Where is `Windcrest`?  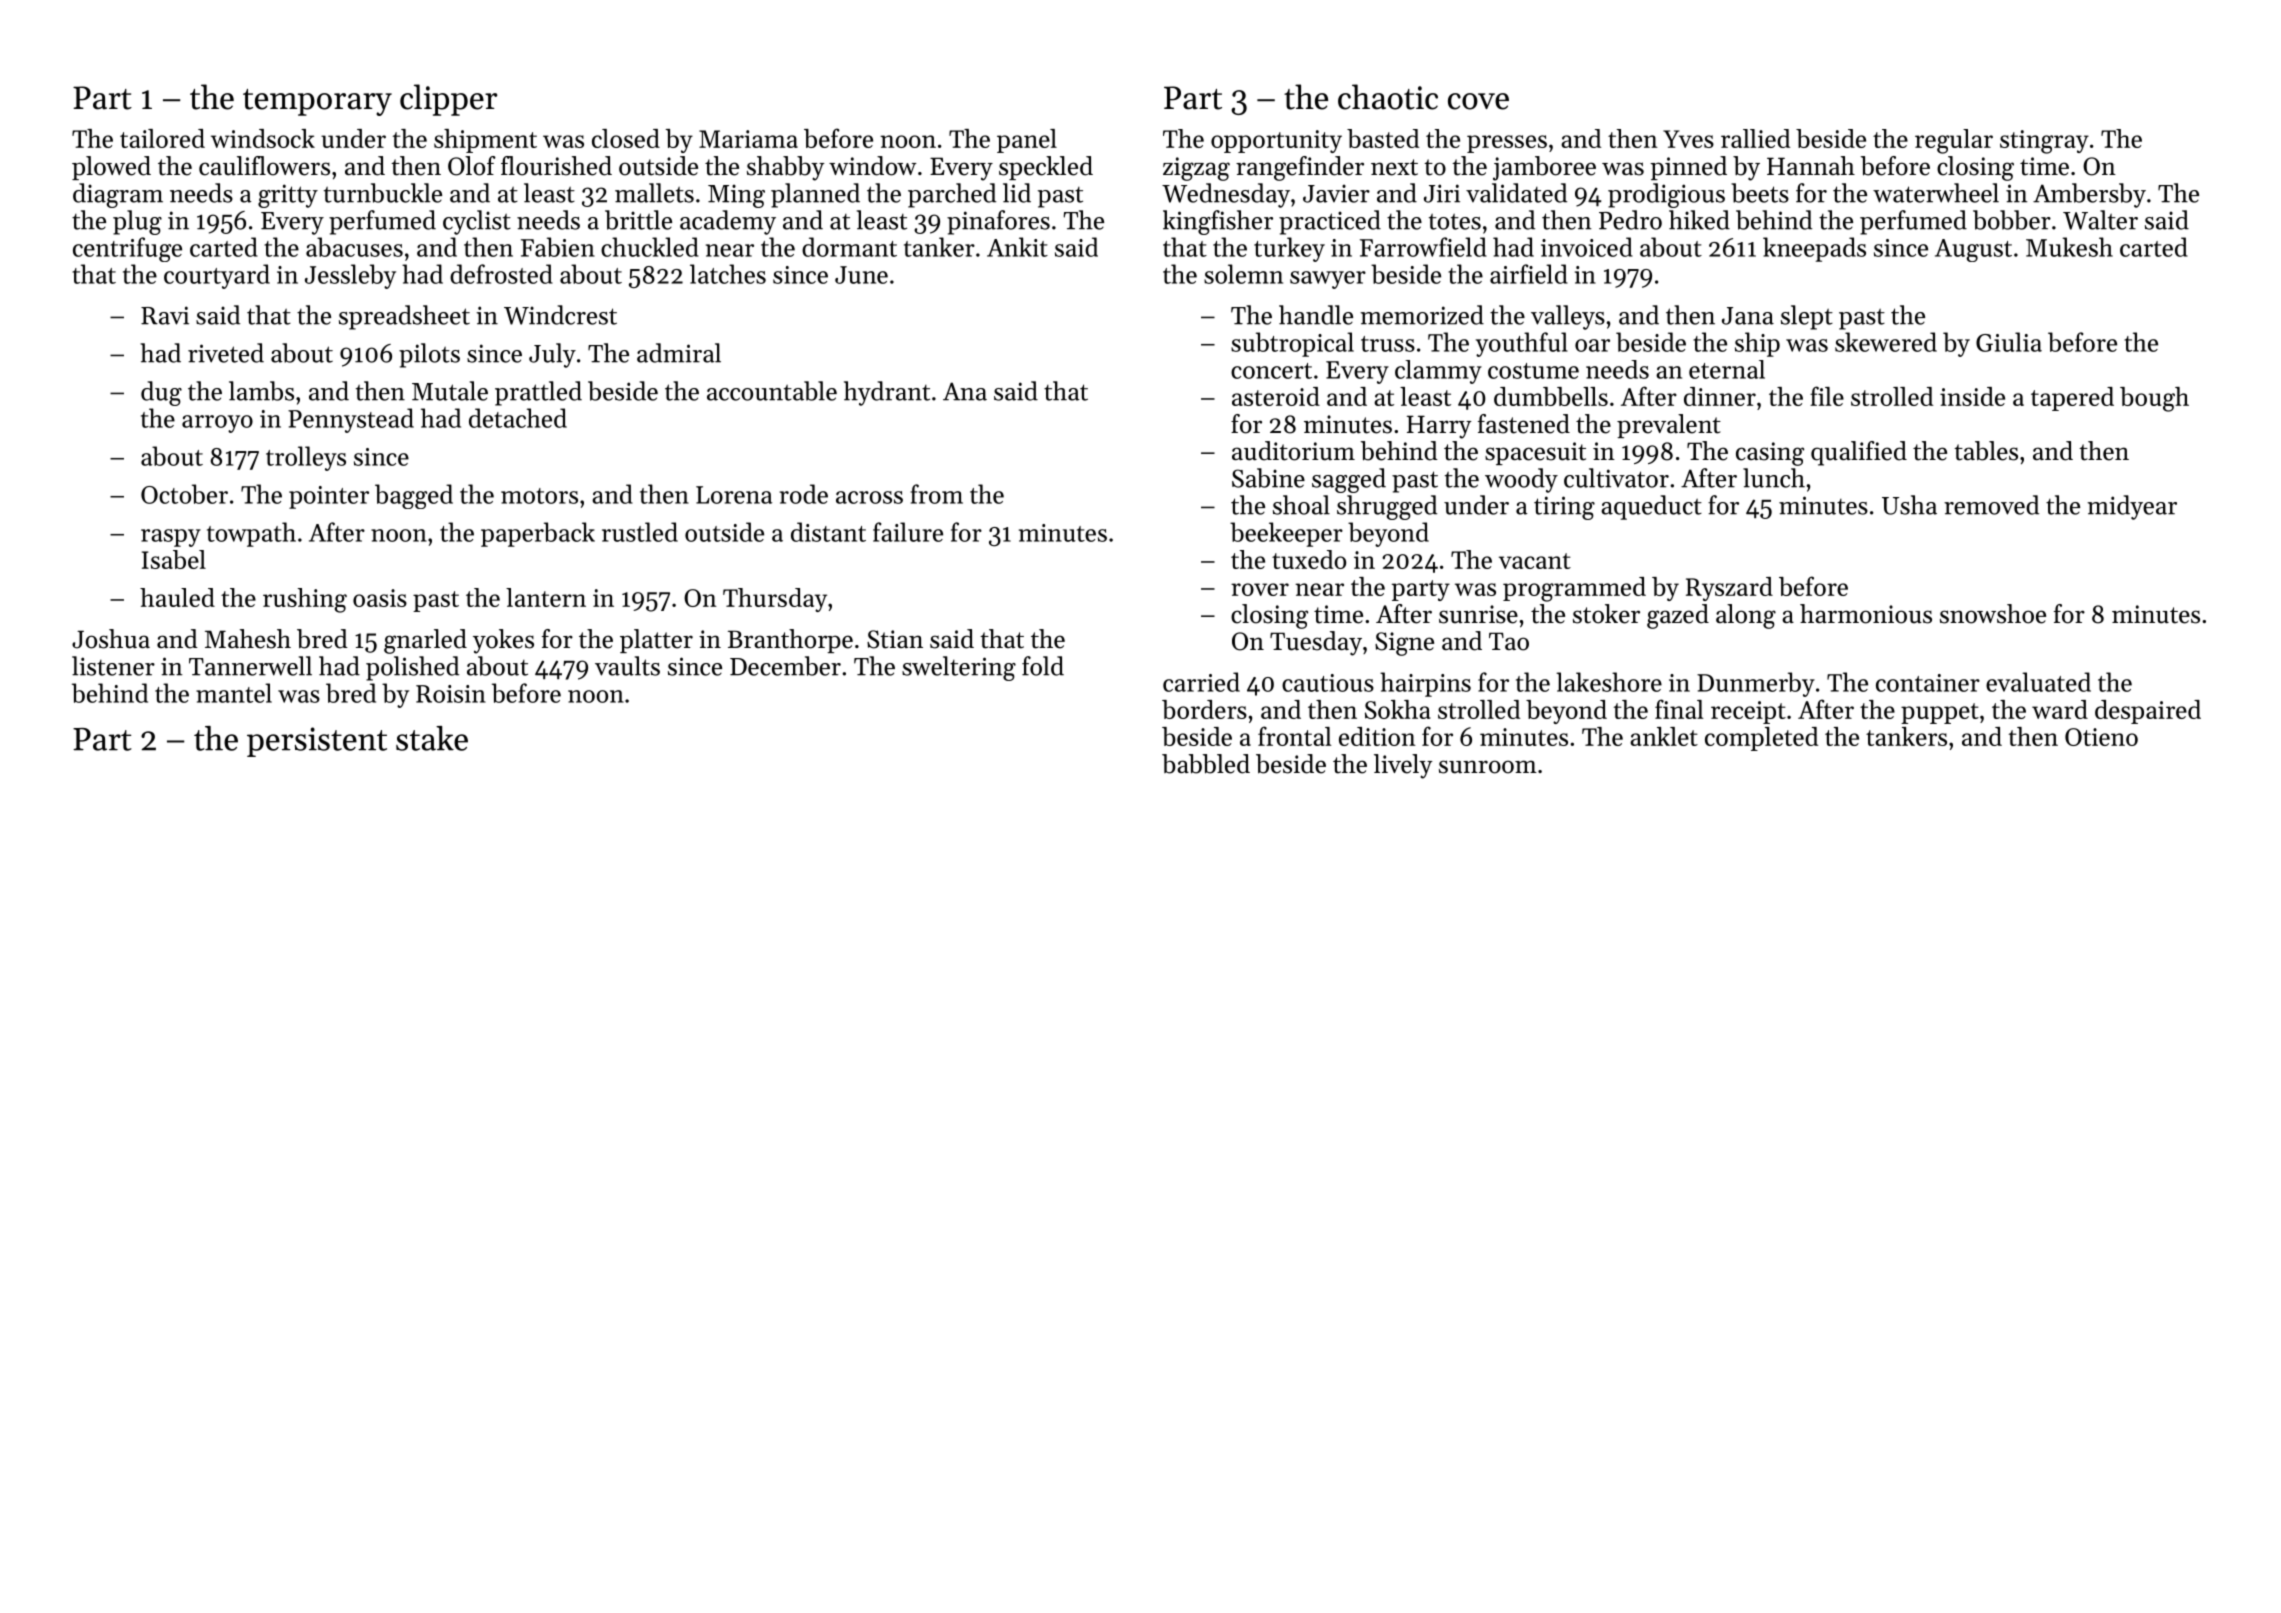 Windcrest is located at coordinates (560, 315).
